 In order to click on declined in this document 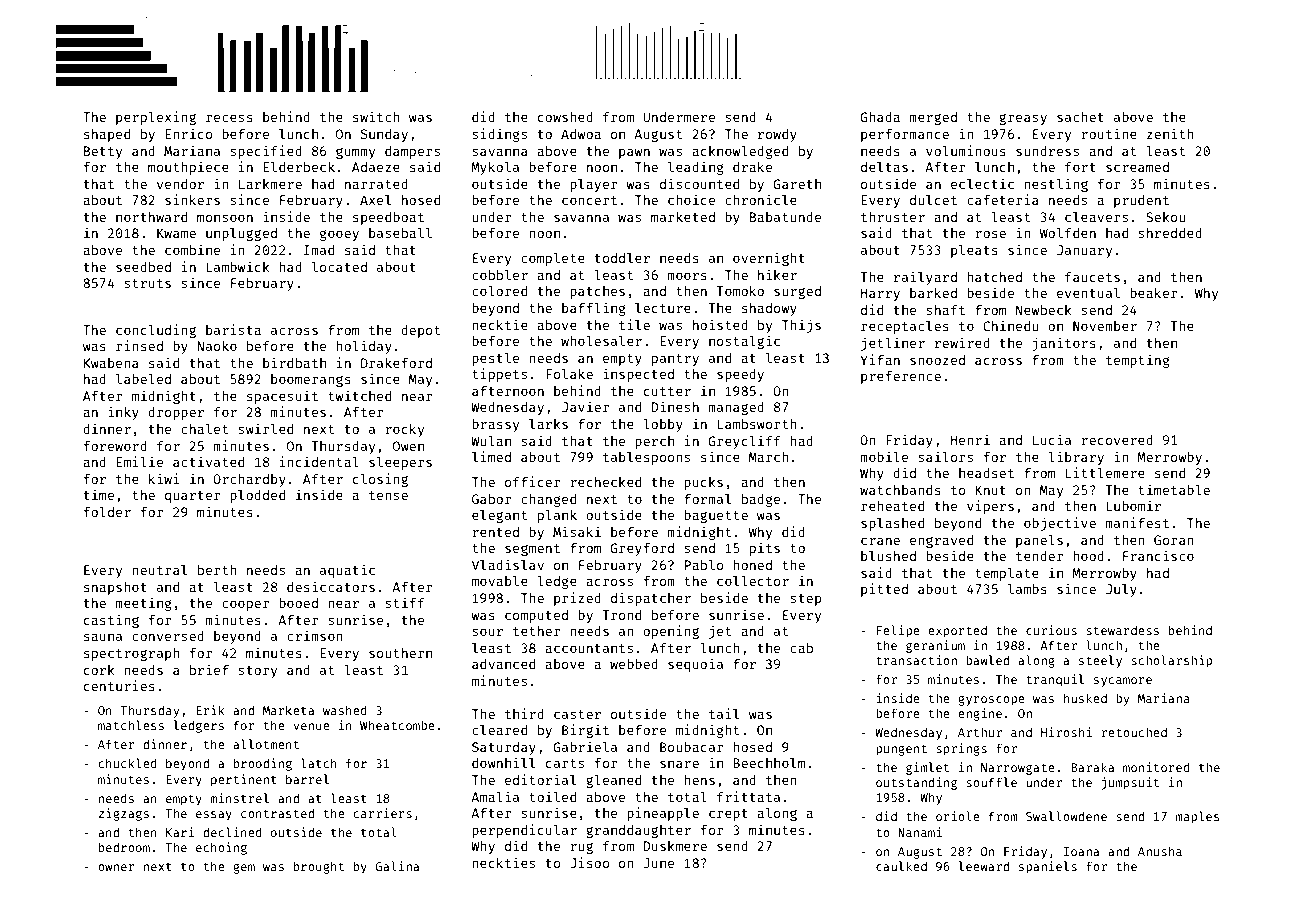, I will do `click(232, 832)`.
